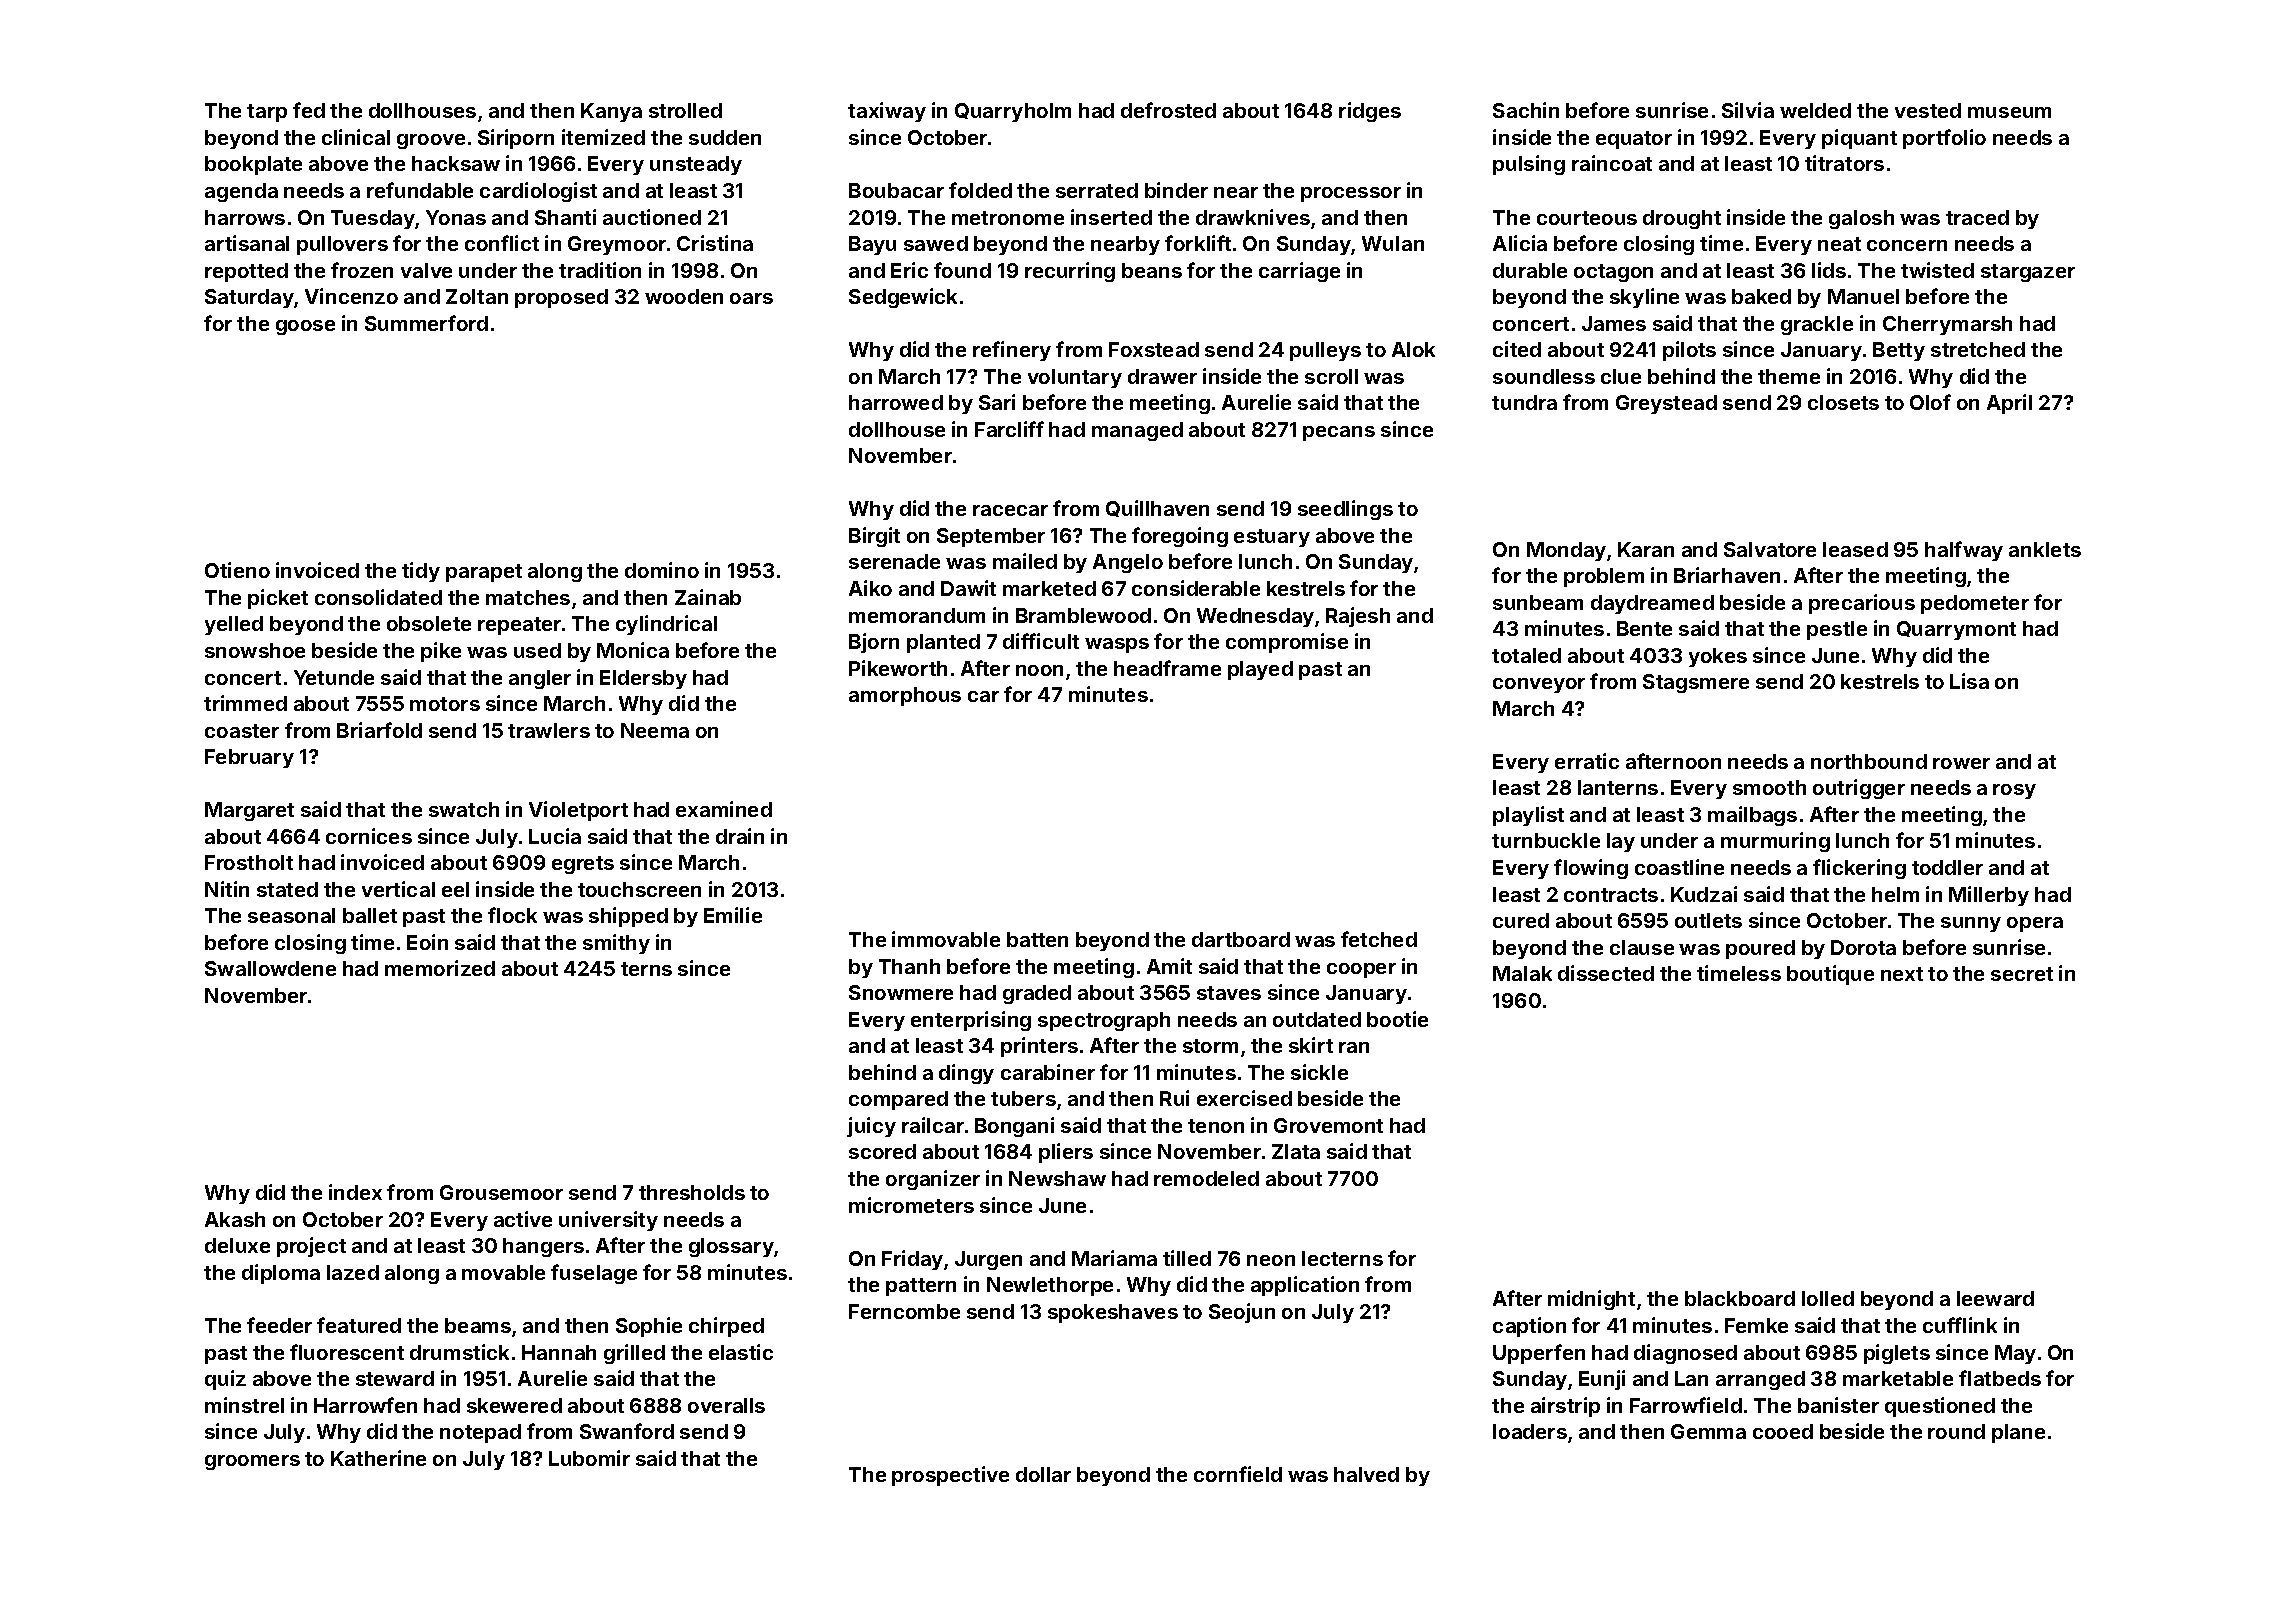 The height and width of the screenshot is (1620, 2292). Describe the element at coordinates (1241, 939) in the screenshot. I see `dartboard` at that location.
